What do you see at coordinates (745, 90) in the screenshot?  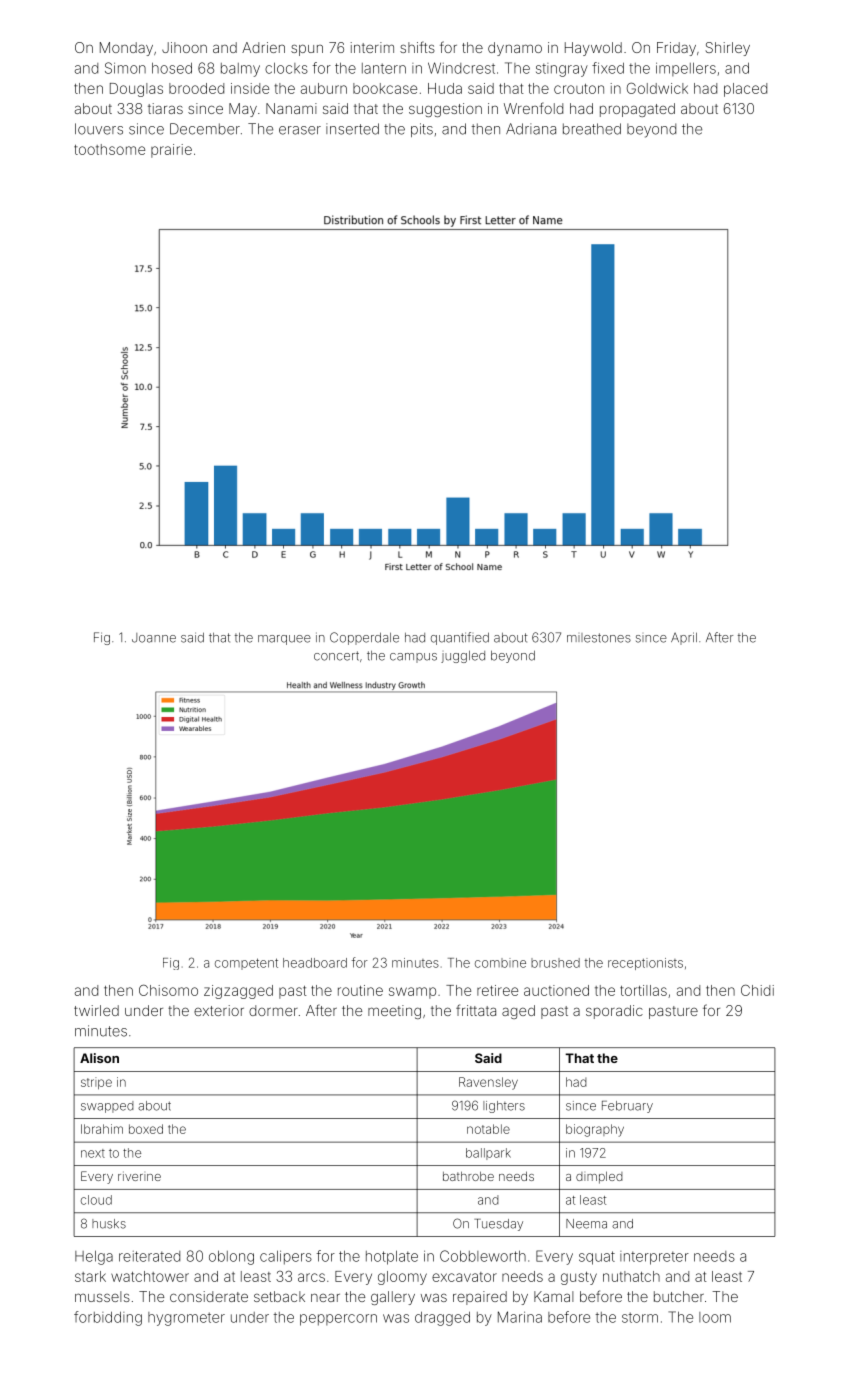 I see `placed` at bounding box center [745, 90].
